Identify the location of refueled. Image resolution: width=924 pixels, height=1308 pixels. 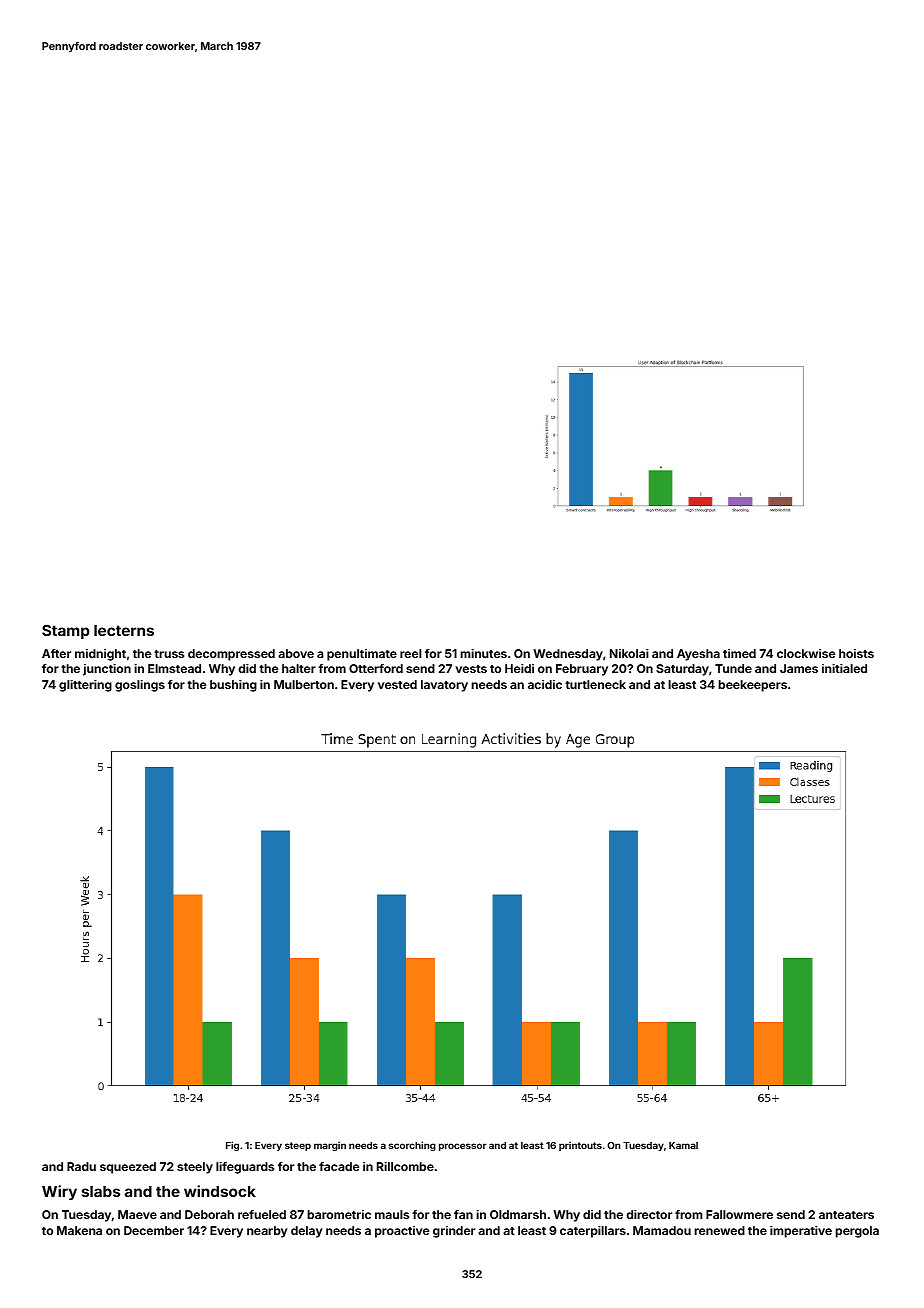
(262, 1214).
